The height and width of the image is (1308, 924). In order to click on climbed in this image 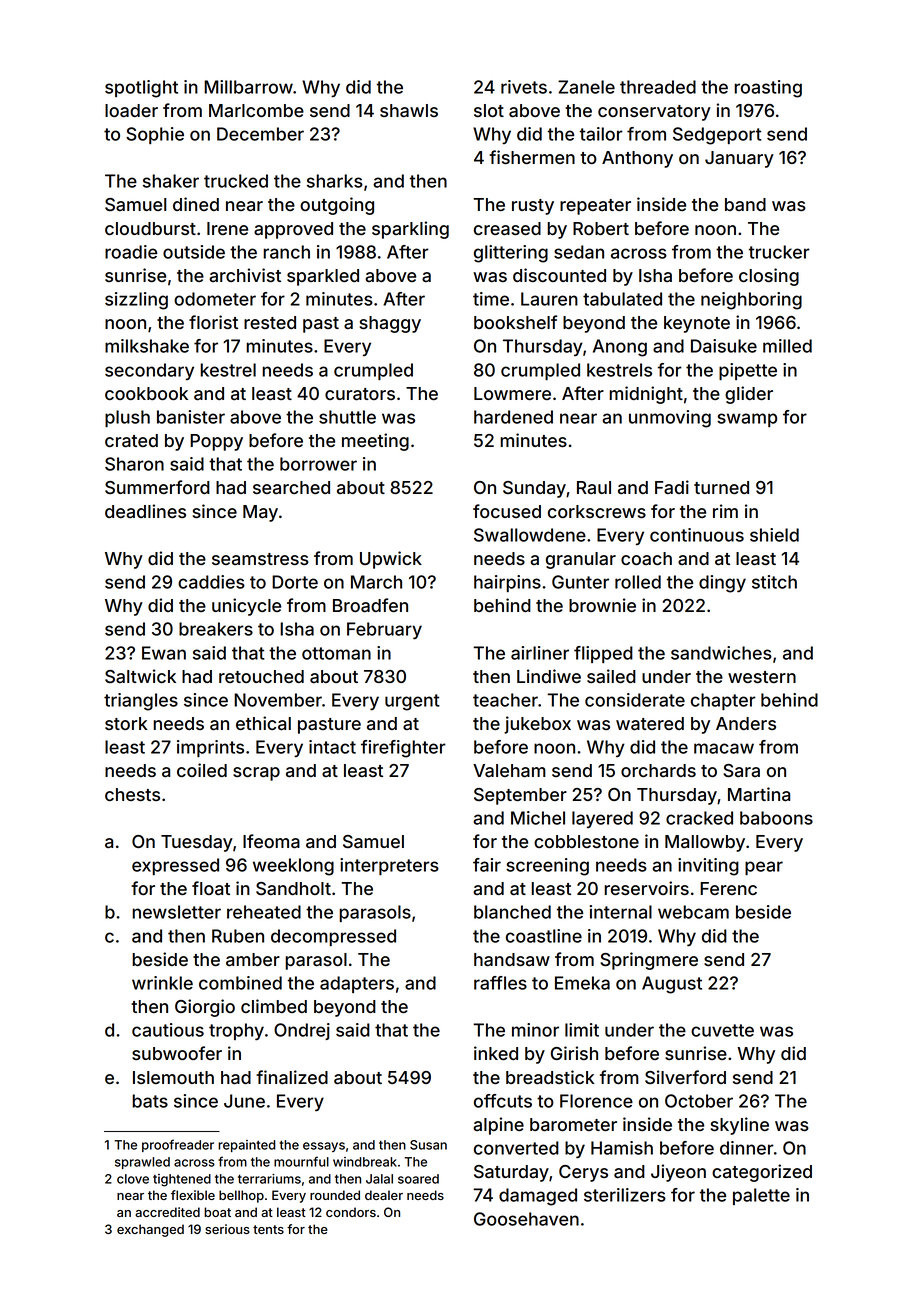, I will do `click(274, 1006)`.
